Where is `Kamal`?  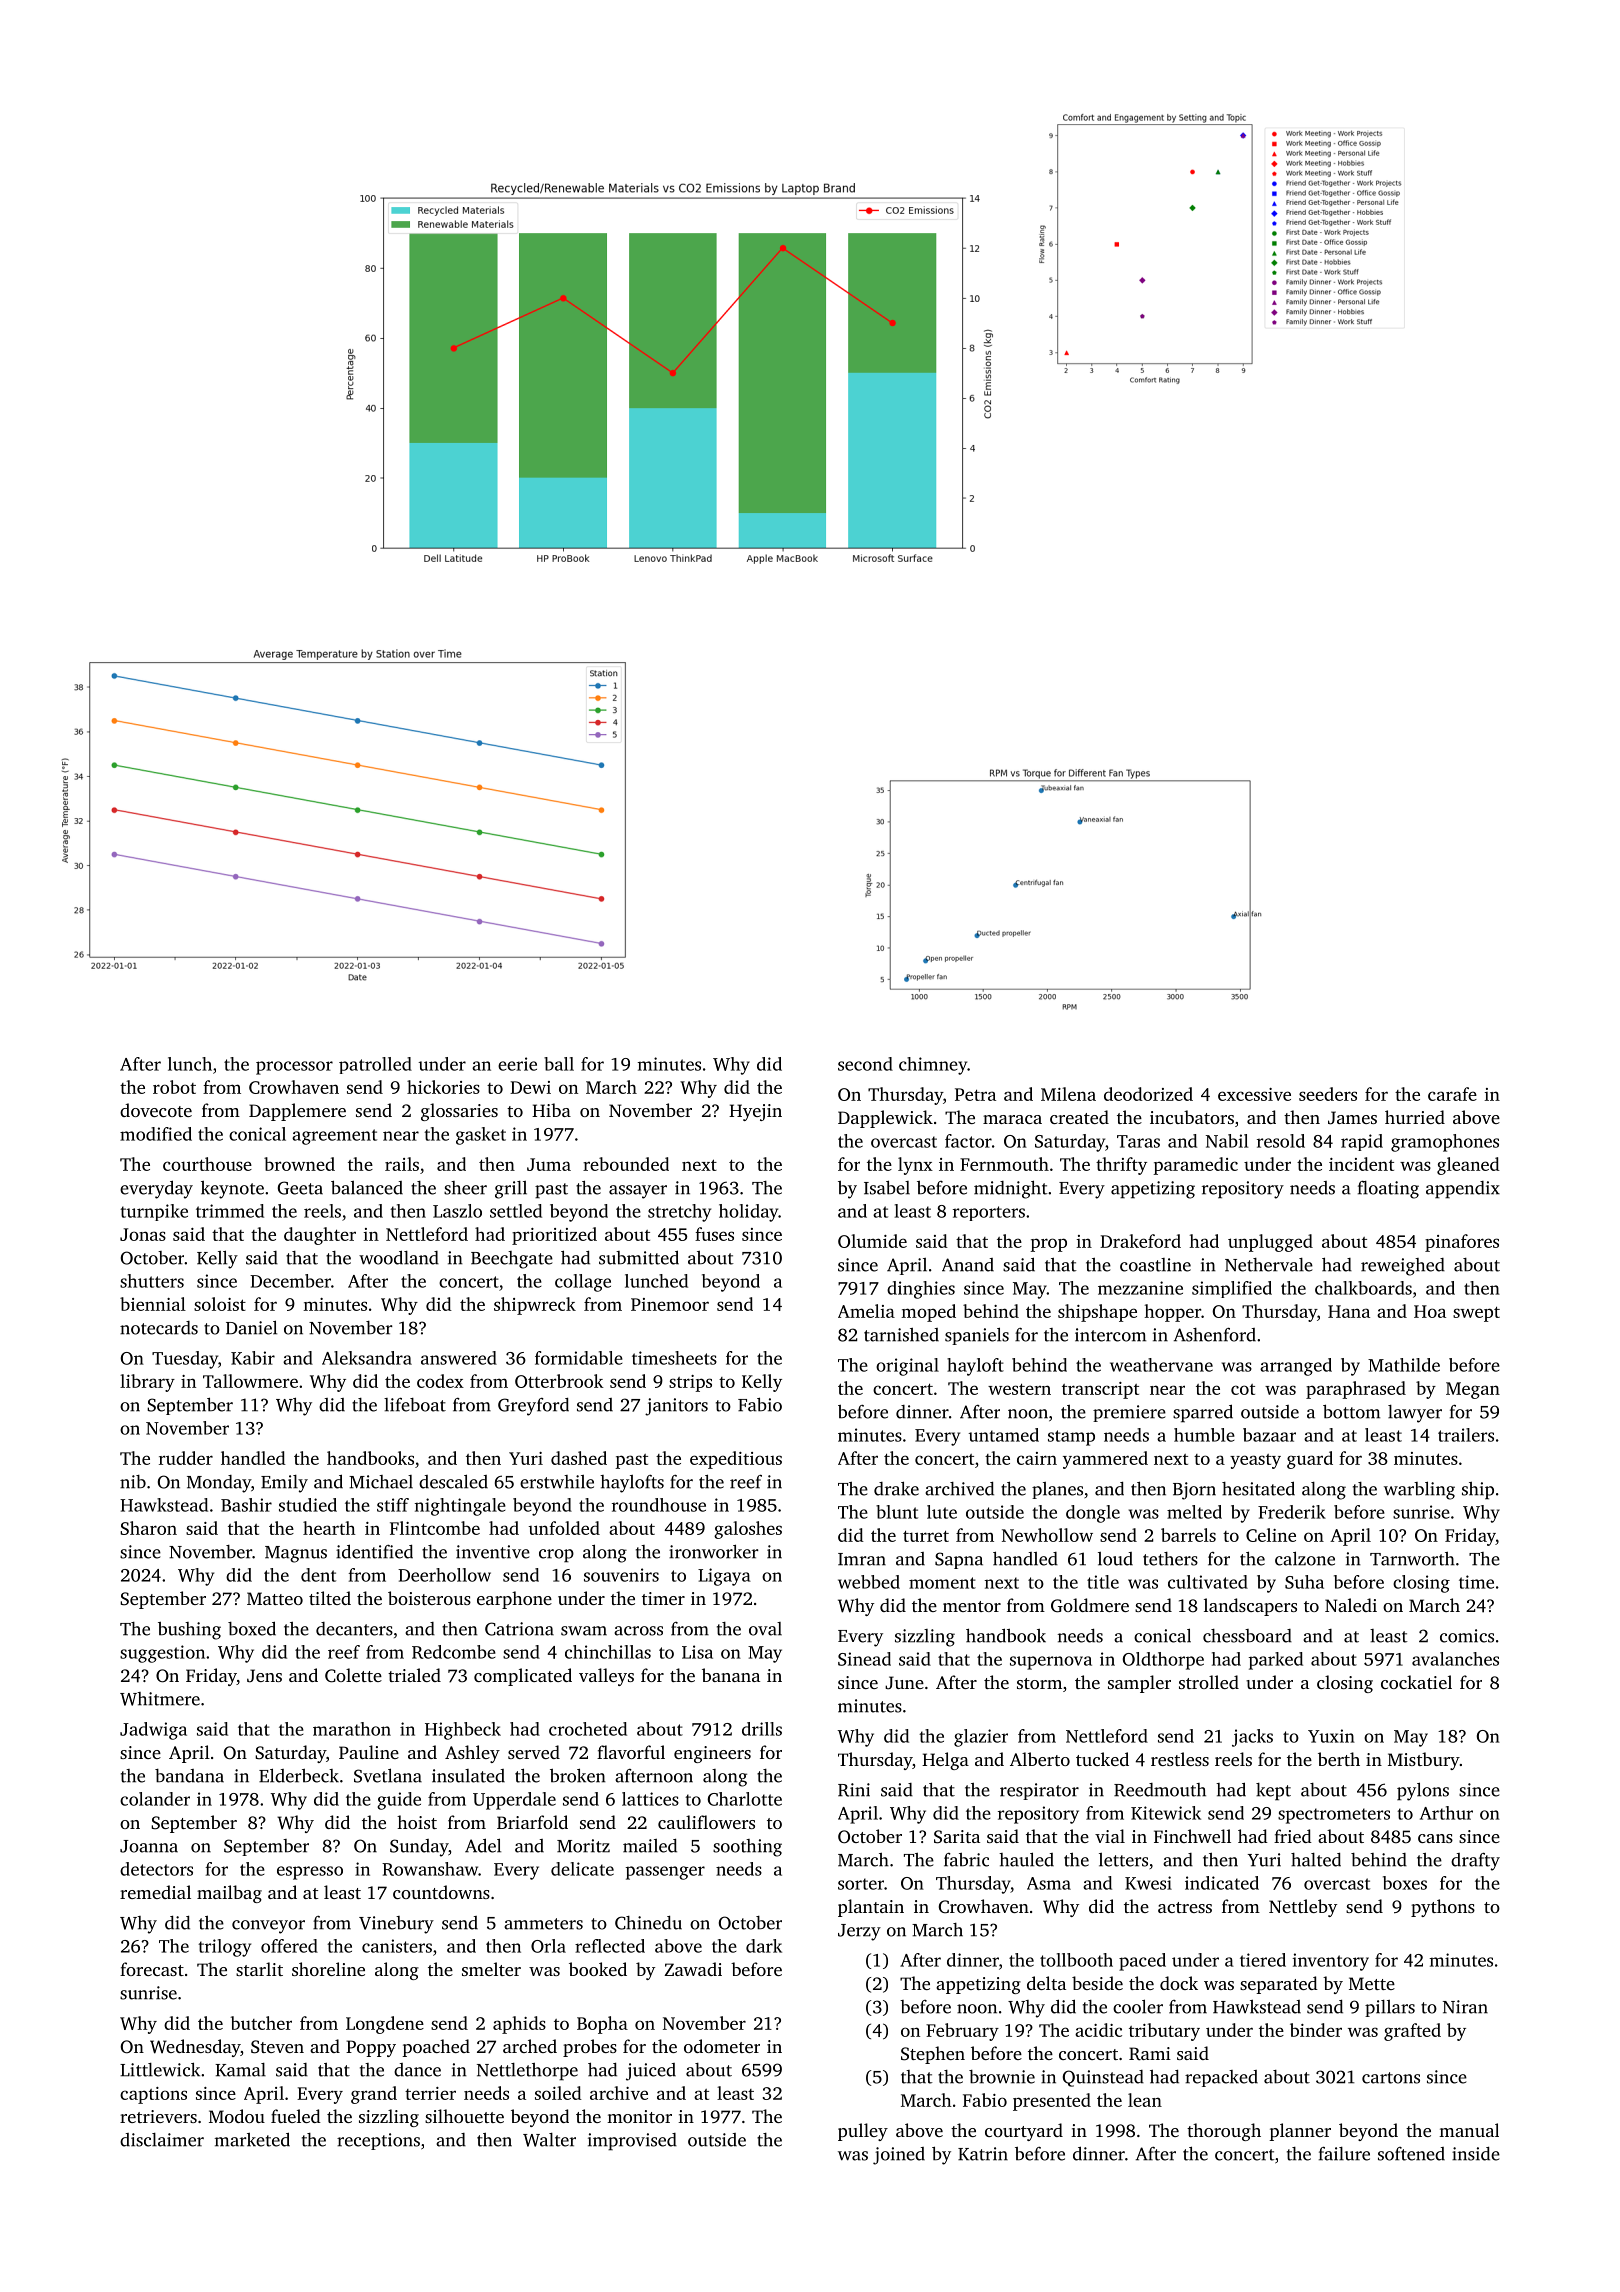
Kamal is located at coordinates (240, 2070).
